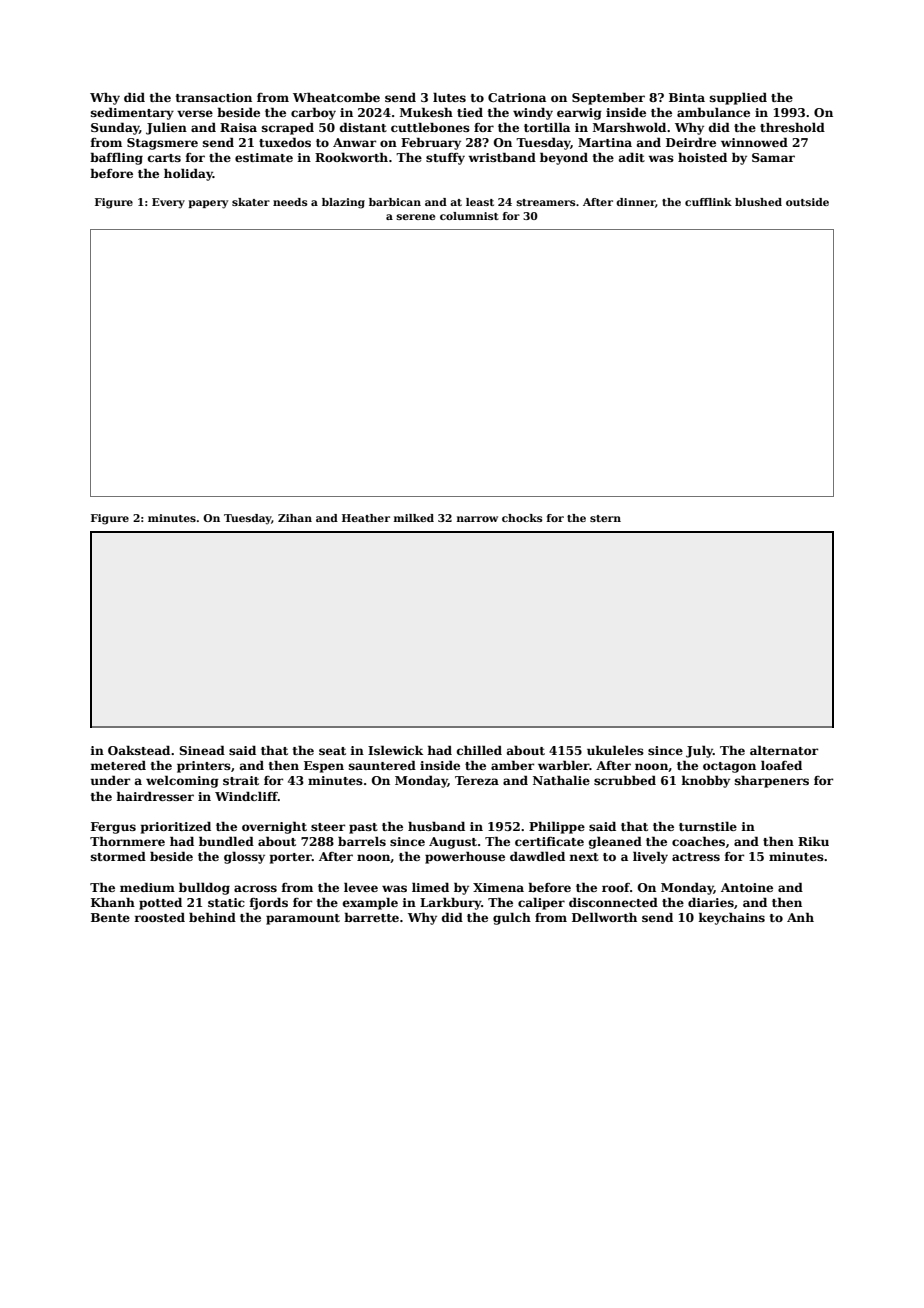  What do you see at coordinates (807, 202) in the screenshot?
I see `outside` at bounding box center [807, 202].
